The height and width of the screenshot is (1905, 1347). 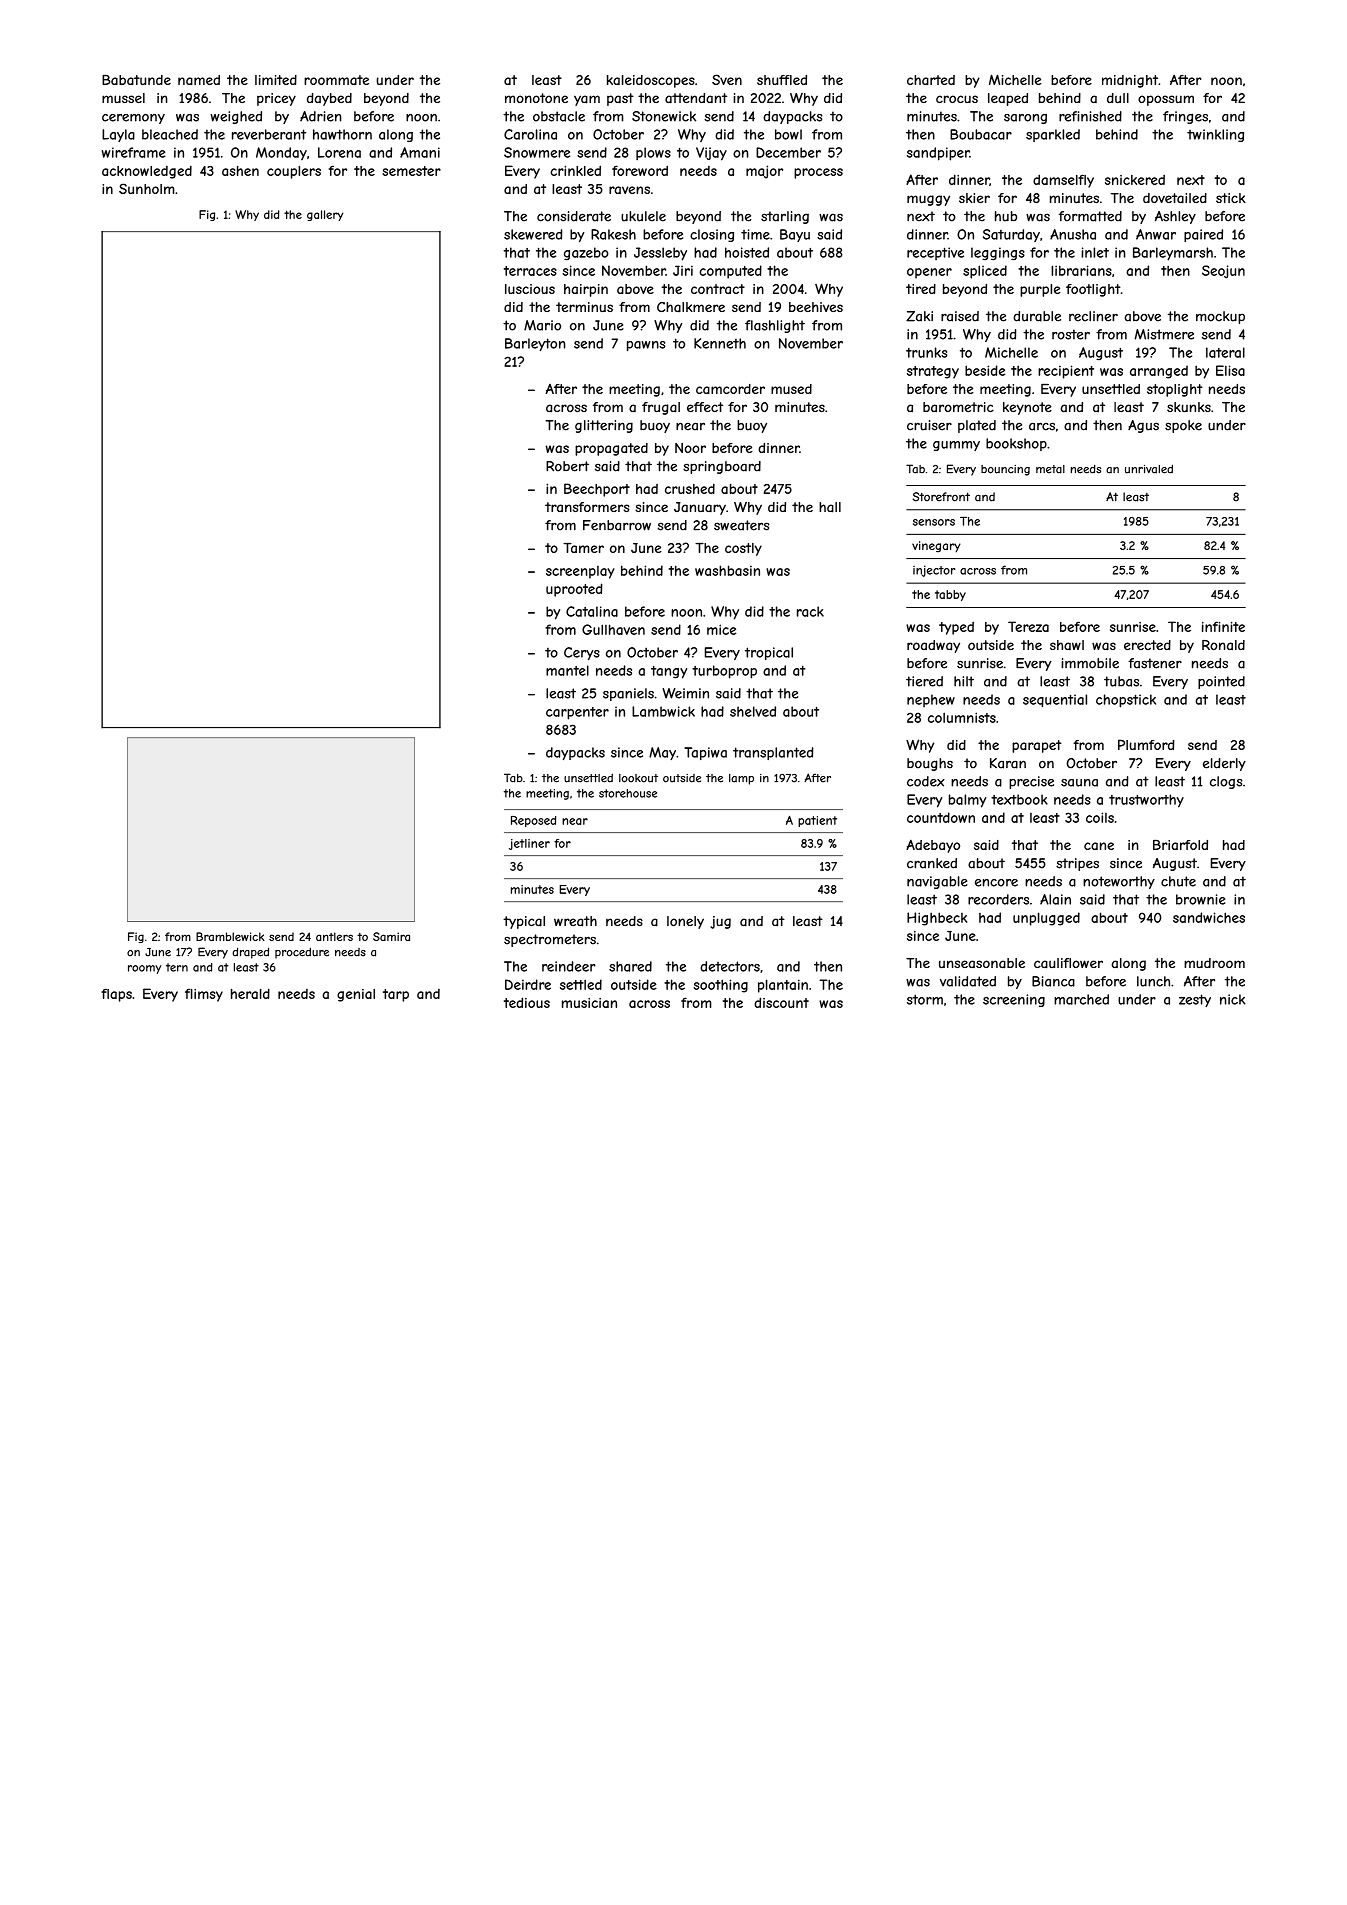 I want to click on kaleidoscopes, so click(x=651, y=81).
